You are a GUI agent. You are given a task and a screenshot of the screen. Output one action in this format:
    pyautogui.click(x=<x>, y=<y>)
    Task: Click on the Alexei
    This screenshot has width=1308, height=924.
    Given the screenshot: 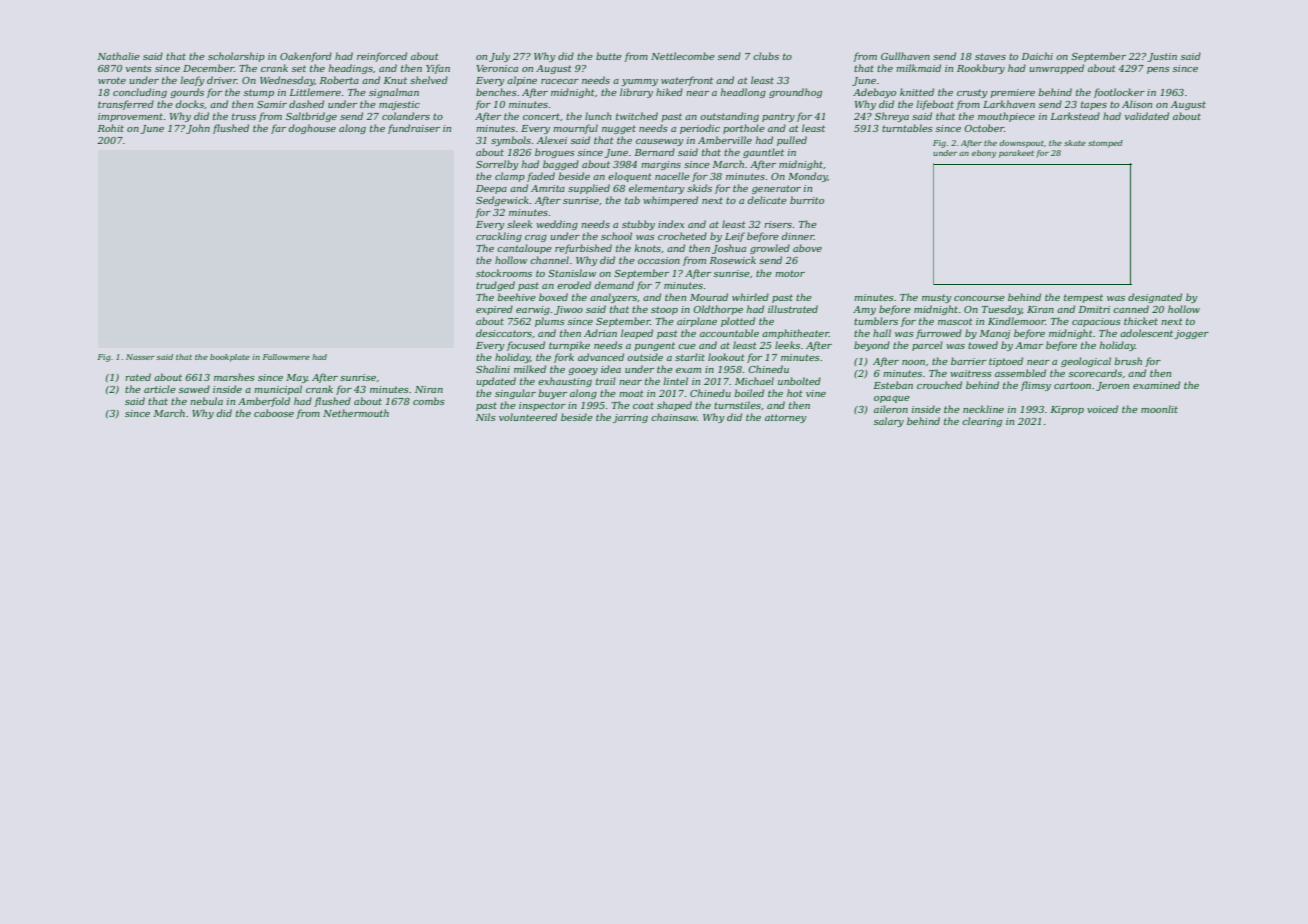 What is the action you would take?
    pyautogui.click(x=552, y=140)
